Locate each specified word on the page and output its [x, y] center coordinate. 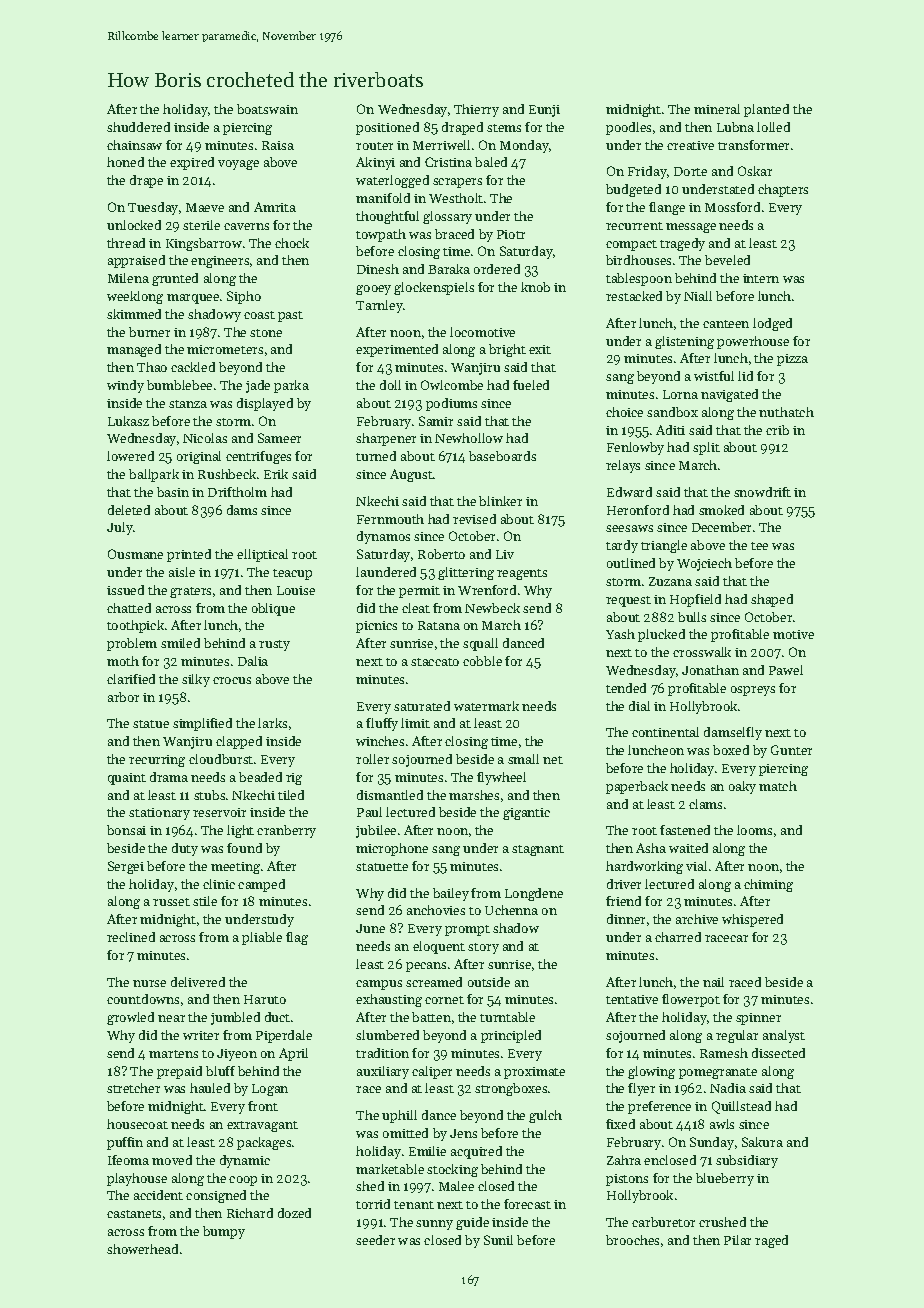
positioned [387, 128]
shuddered [138, 127]
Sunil [498, 1240]
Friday [647, 172]
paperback [637, 787]
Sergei [126, 867]
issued [125, 590]
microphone [392, 849]
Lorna [680, 394]
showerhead [142, 1249]
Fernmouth [390, 519]
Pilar [737, 1240]
